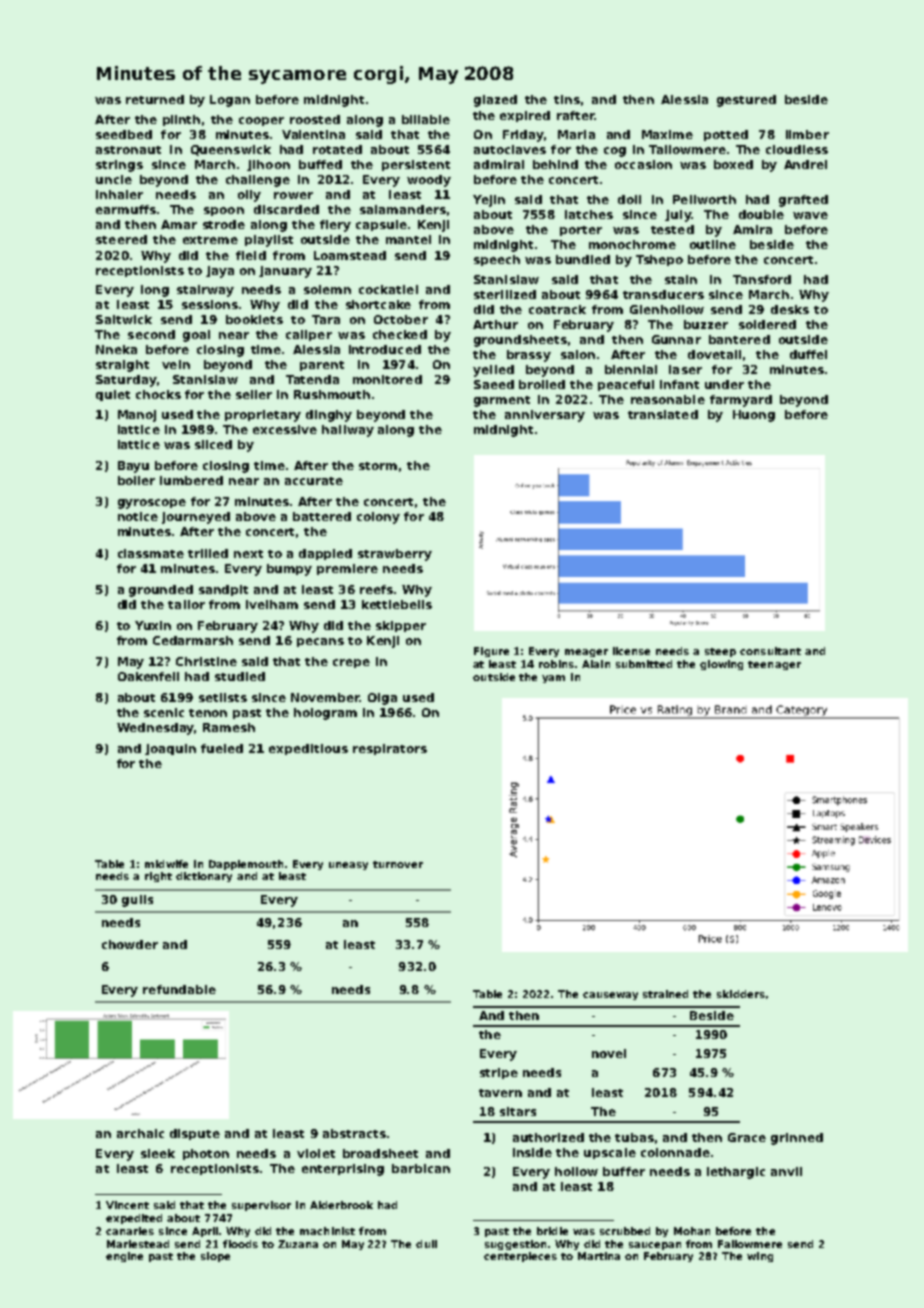 The width and height of the page is (924, 1308). I want to click on floods, so click(240, 1244).
